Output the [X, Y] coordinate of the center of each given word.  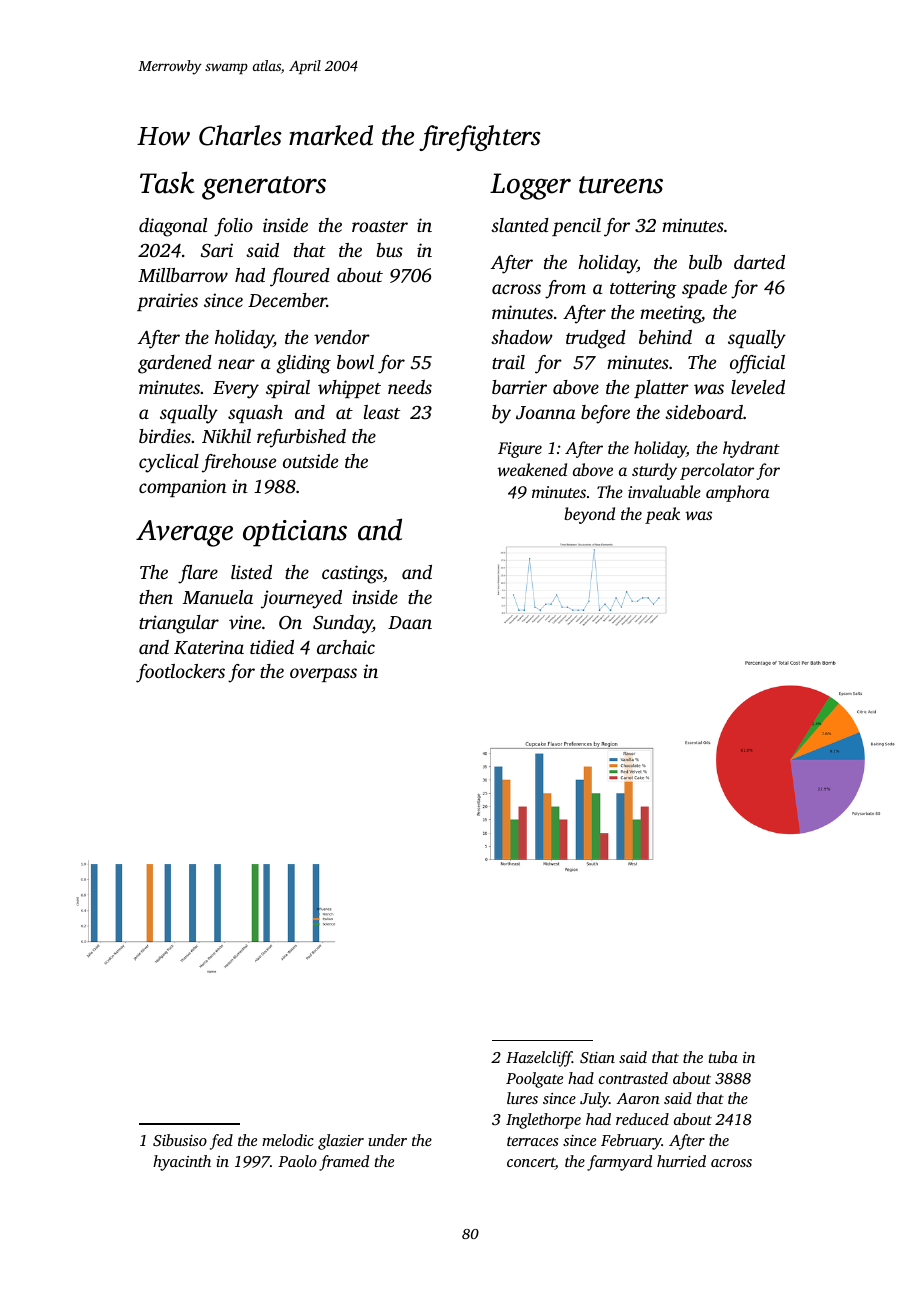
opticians [295, 533]
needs [410, 387]
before [605, 414]
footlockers [180, 673]
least [382, 412]
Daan [410, 622]
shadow [522, 337]
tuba [723, 1057]
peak [662, 515]
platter [661, 389]
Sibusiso [180, 1140]
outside [310, 461]
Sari [217, 250]
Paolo [297, 1161]
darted [759, 262]
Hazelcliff [539, 1059]
